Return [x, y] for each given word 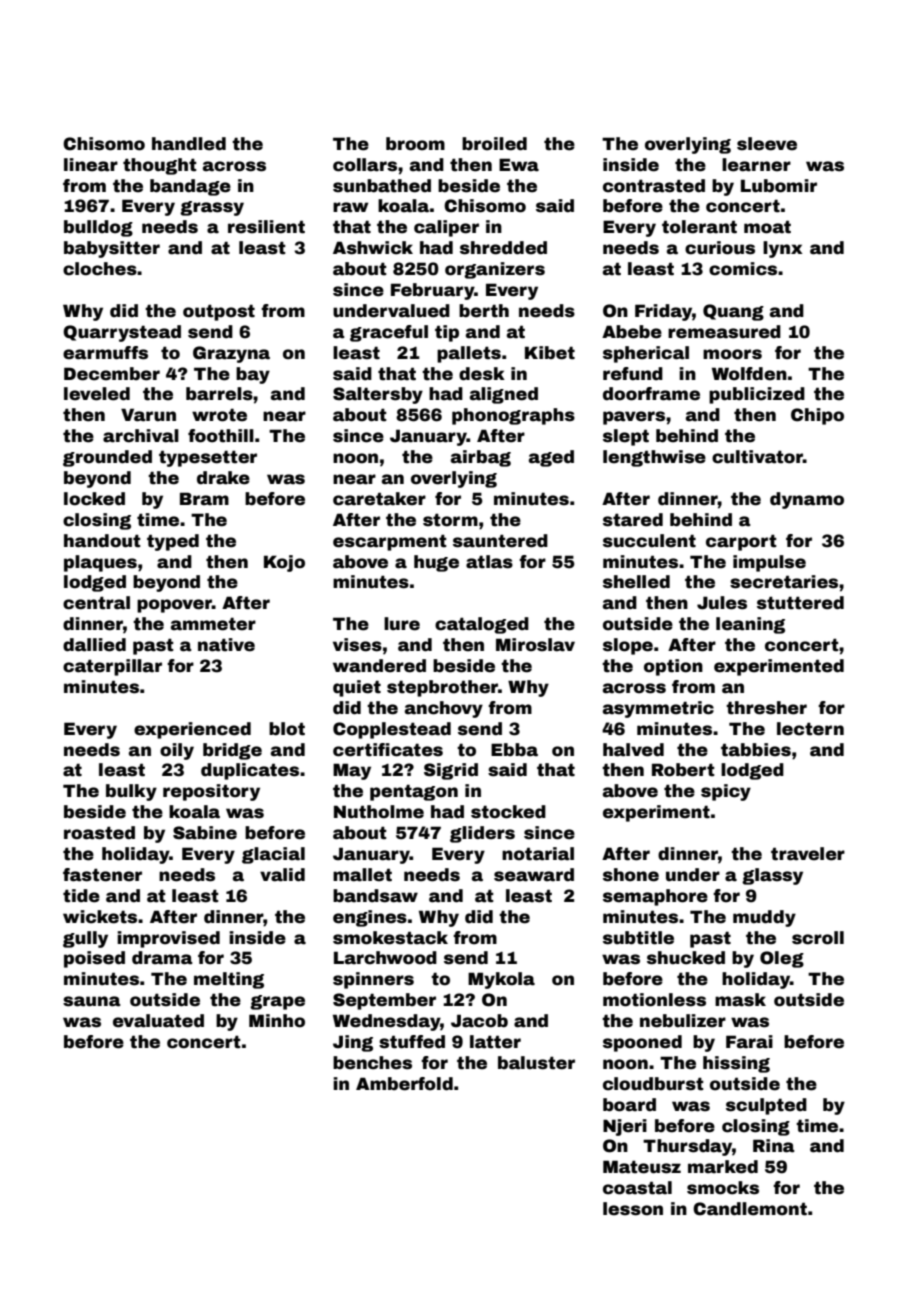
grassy [212, 208]
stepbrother [442, 688]
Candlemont [750, 1209]
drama [162, 958]
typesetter [208, 458]
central [96, 603]
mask [740, 1000]
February [433, 291]
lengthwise [654, 458]
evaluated [158, 1021]
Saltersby [378, 395]
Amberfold [404, 1084]
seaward [534, 875]
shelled [636, 582]
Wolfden [749, 374]
